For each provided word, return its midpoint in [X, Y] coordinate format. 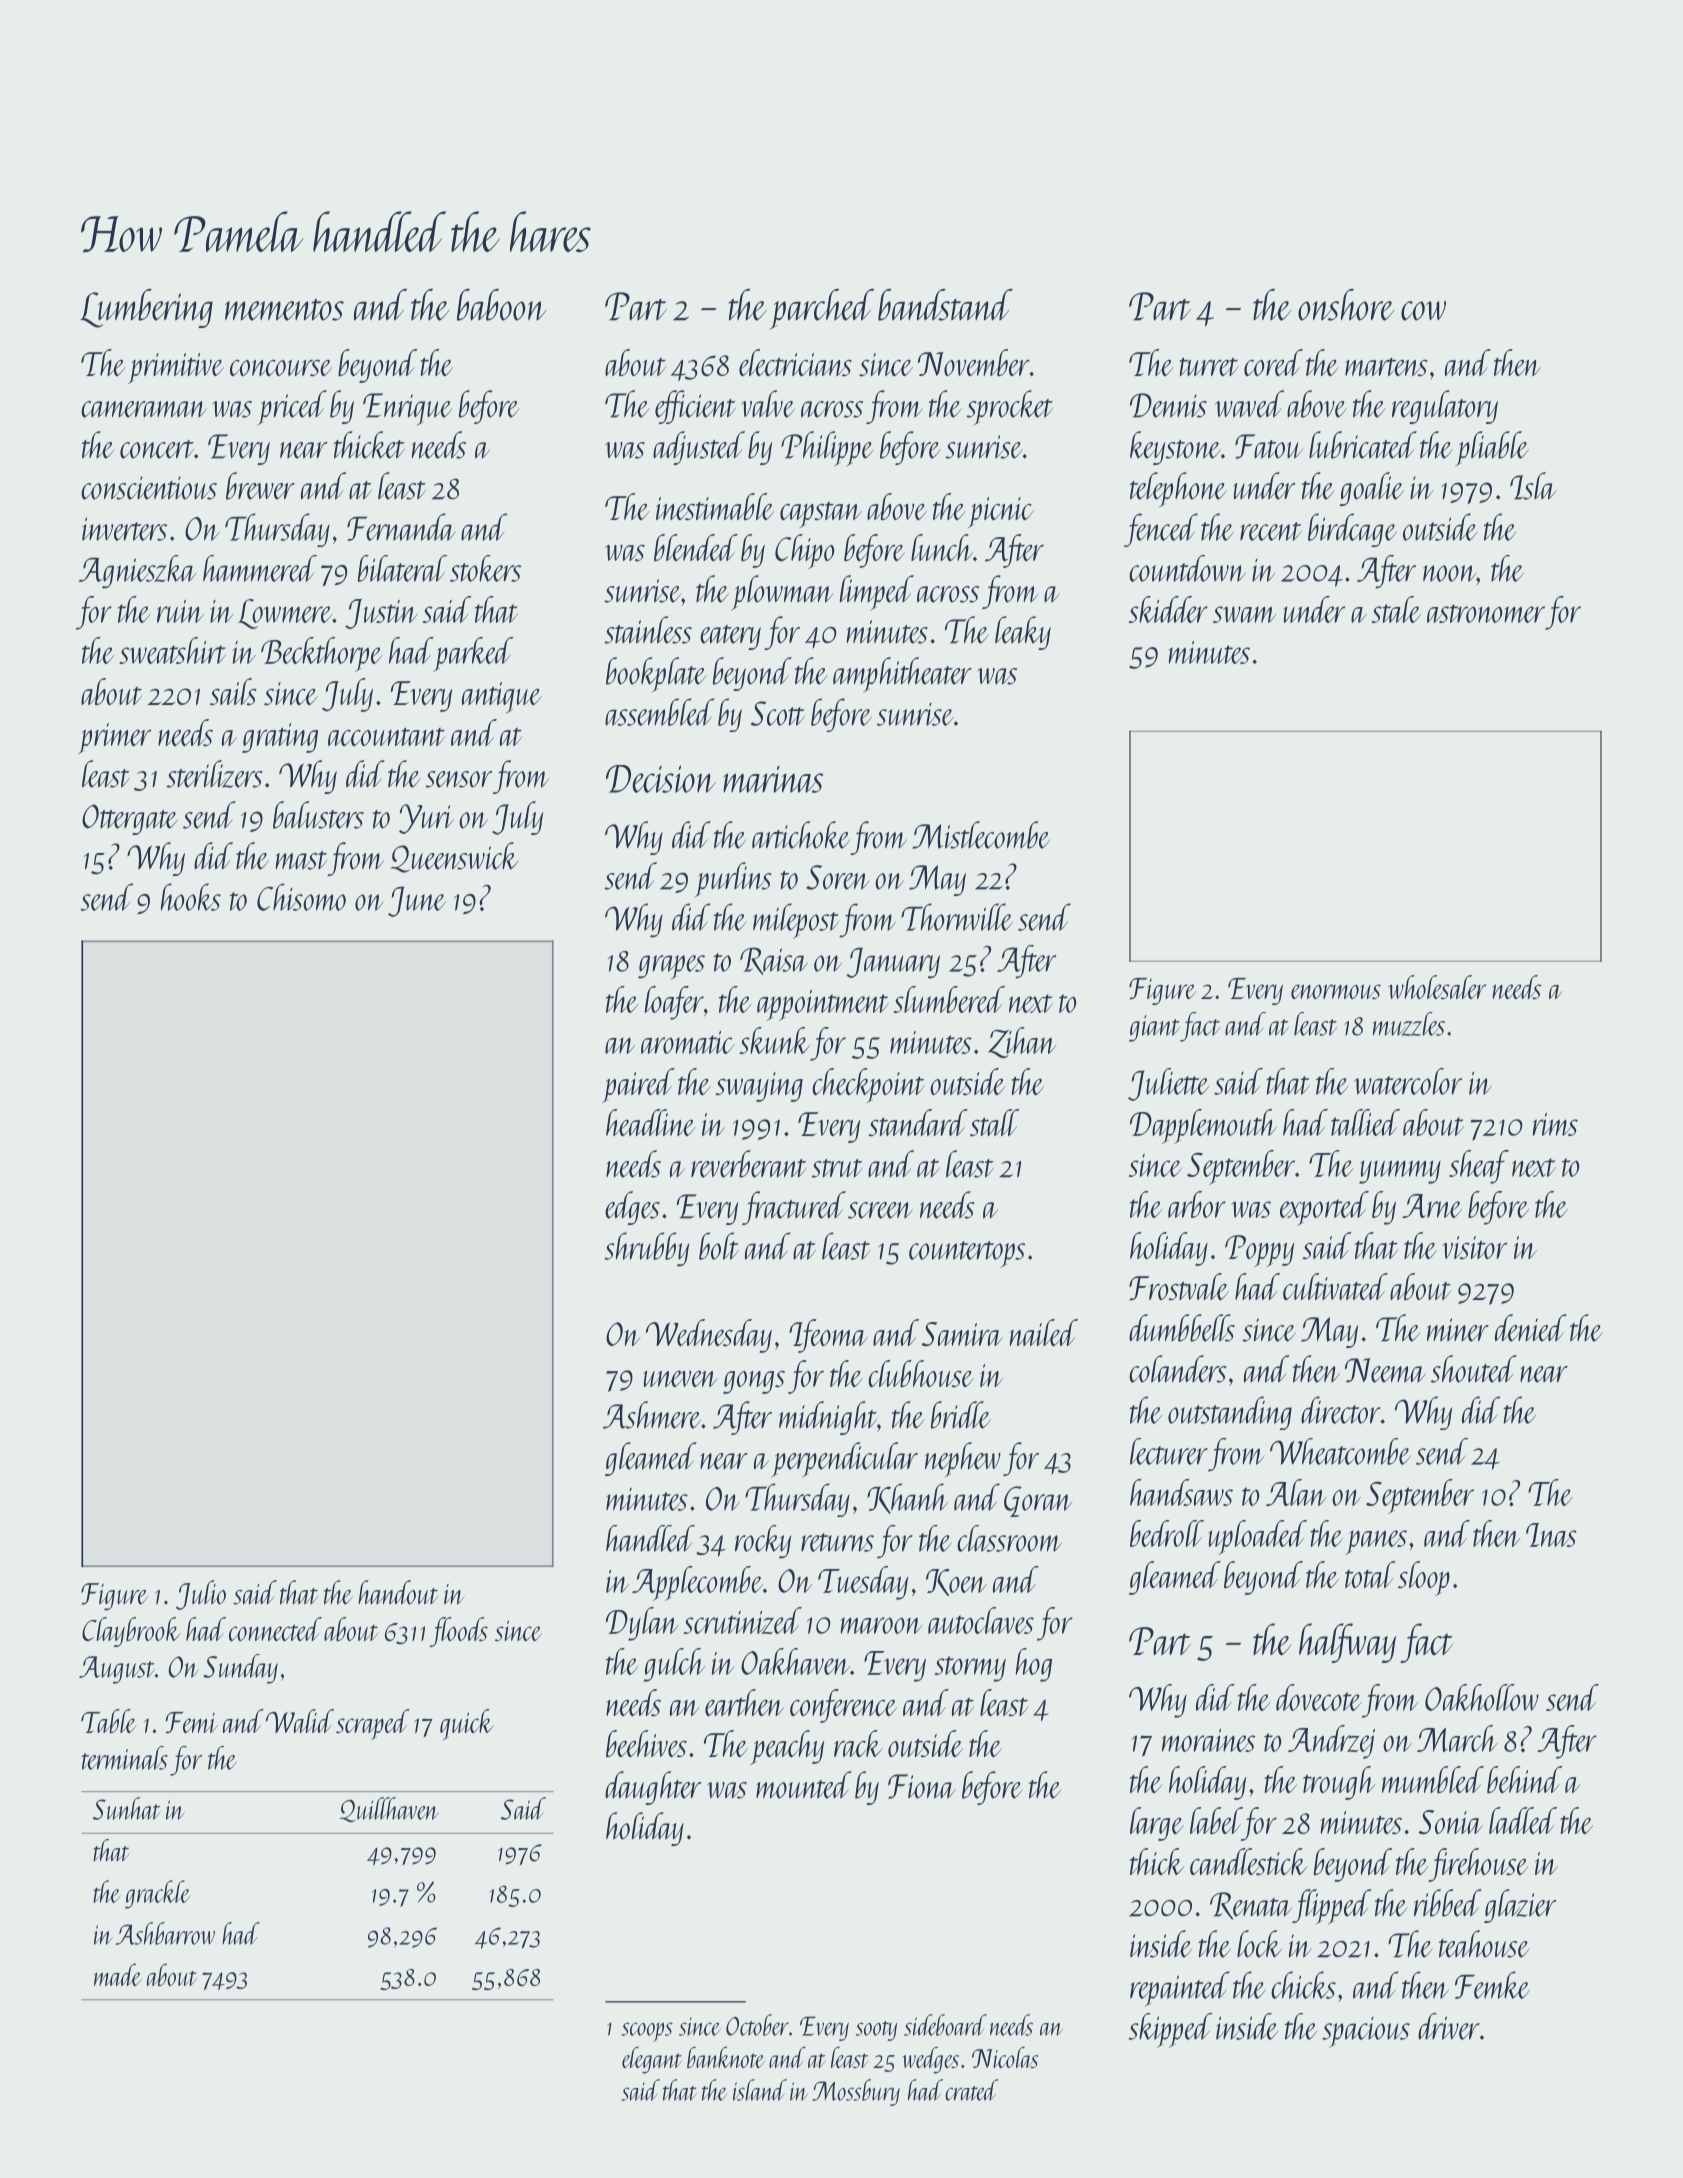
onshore [1346, 305]
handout [398, 1592]
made [118, 1974]
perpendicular [844, 1460]
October [757, 2025]
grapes [671, 967]
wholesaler [1437, 987]
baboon [501, 305]
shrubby [647, 1249]
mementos [284, 310]
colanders [1177, 1369]
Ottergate [130, 819]
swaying [759, 1087]
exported [1324, 1208]
